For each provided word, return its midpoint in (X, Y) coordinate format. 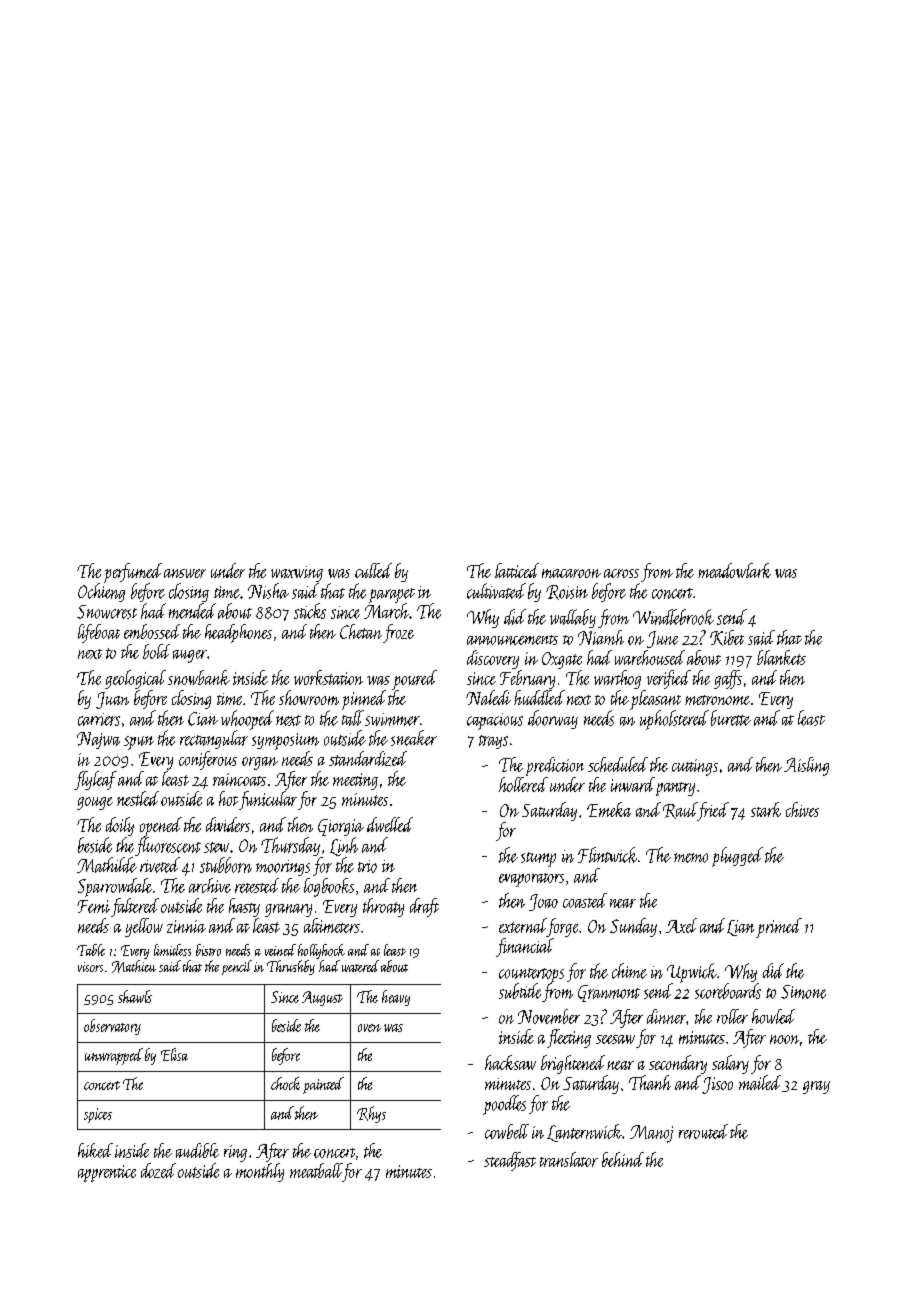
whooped (247, 720)
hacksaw (510, 1062)
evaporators (531, 880)
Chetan (361, 631)
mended (192, 611)
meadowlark (734, 570)
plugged (737, 857)
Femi (93, 906)
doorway (553, 719)
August (322, 998)
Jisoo (717, 1085)
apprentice (107, 1173)
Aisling (806, 766)
